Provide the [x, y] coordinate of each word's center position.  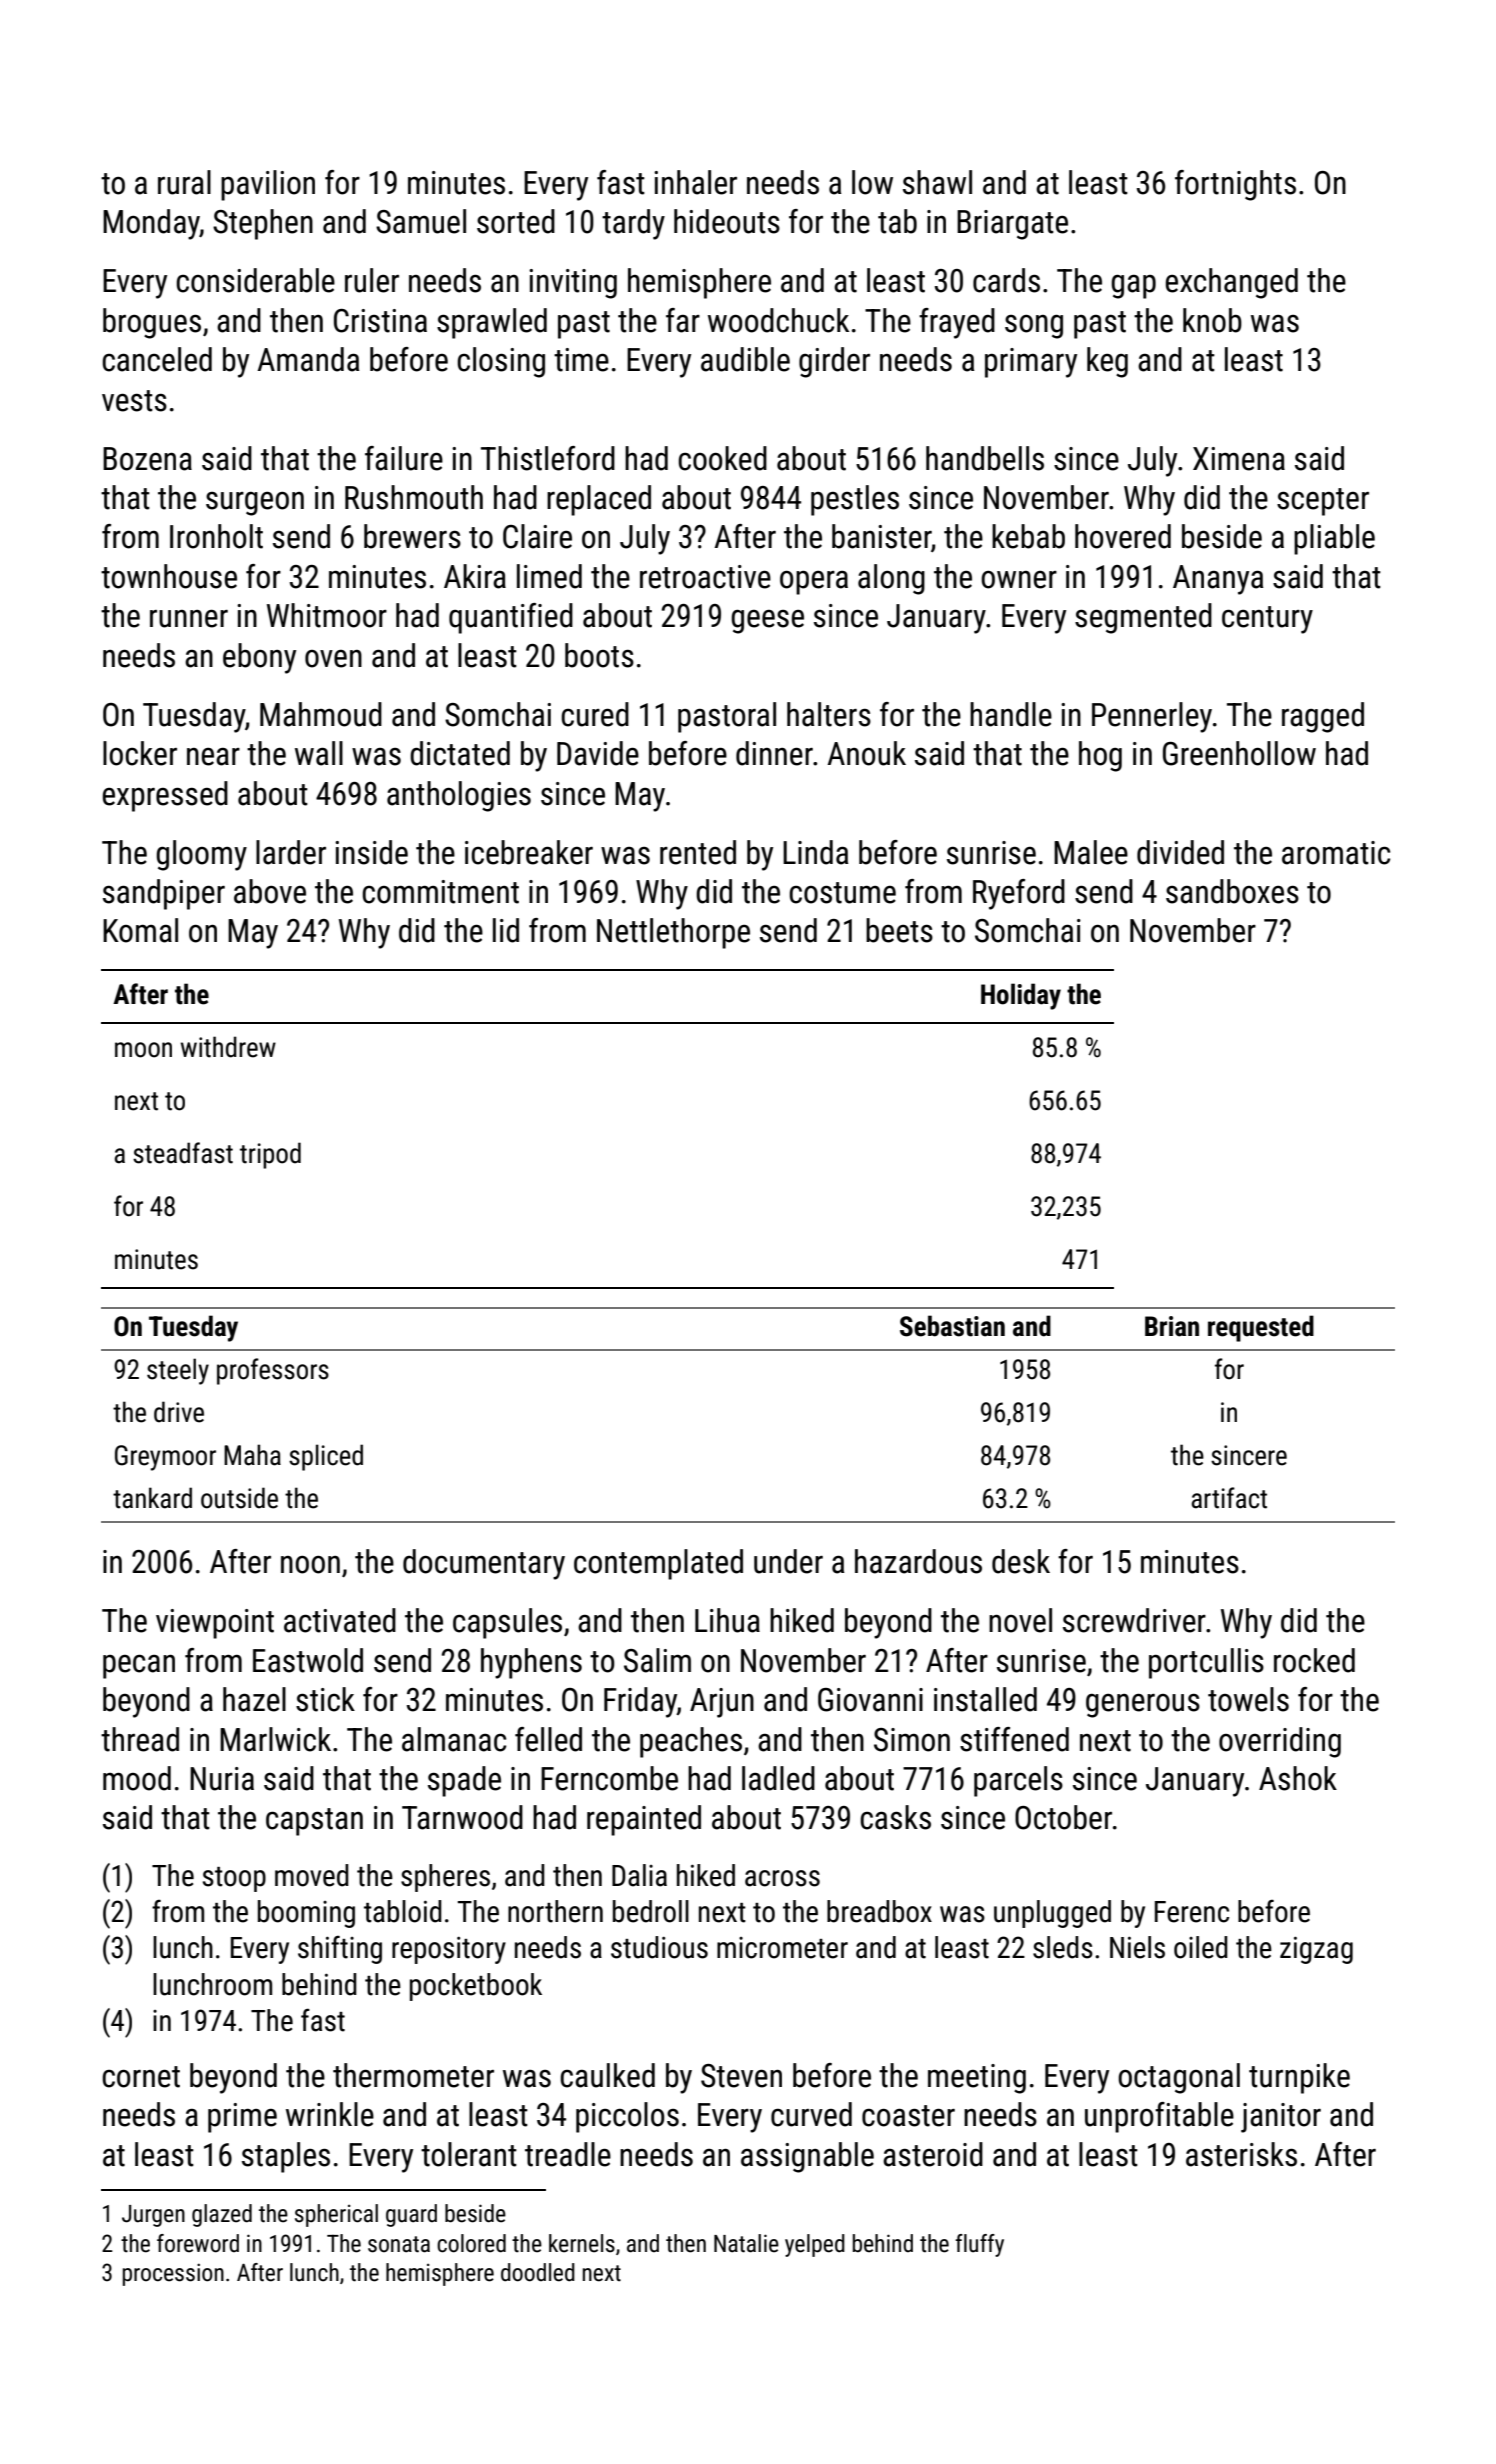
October [1063, 1817]
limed [549, 576]
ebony [259, 658]
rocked [1314, 1660]
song [1034, 326]
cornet [141, 2077]
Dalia [639, 1875]
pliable [1334, 539]
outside [239, 1498]
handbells [985, 458]
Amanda [308, 359]
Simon [912, 1740]
